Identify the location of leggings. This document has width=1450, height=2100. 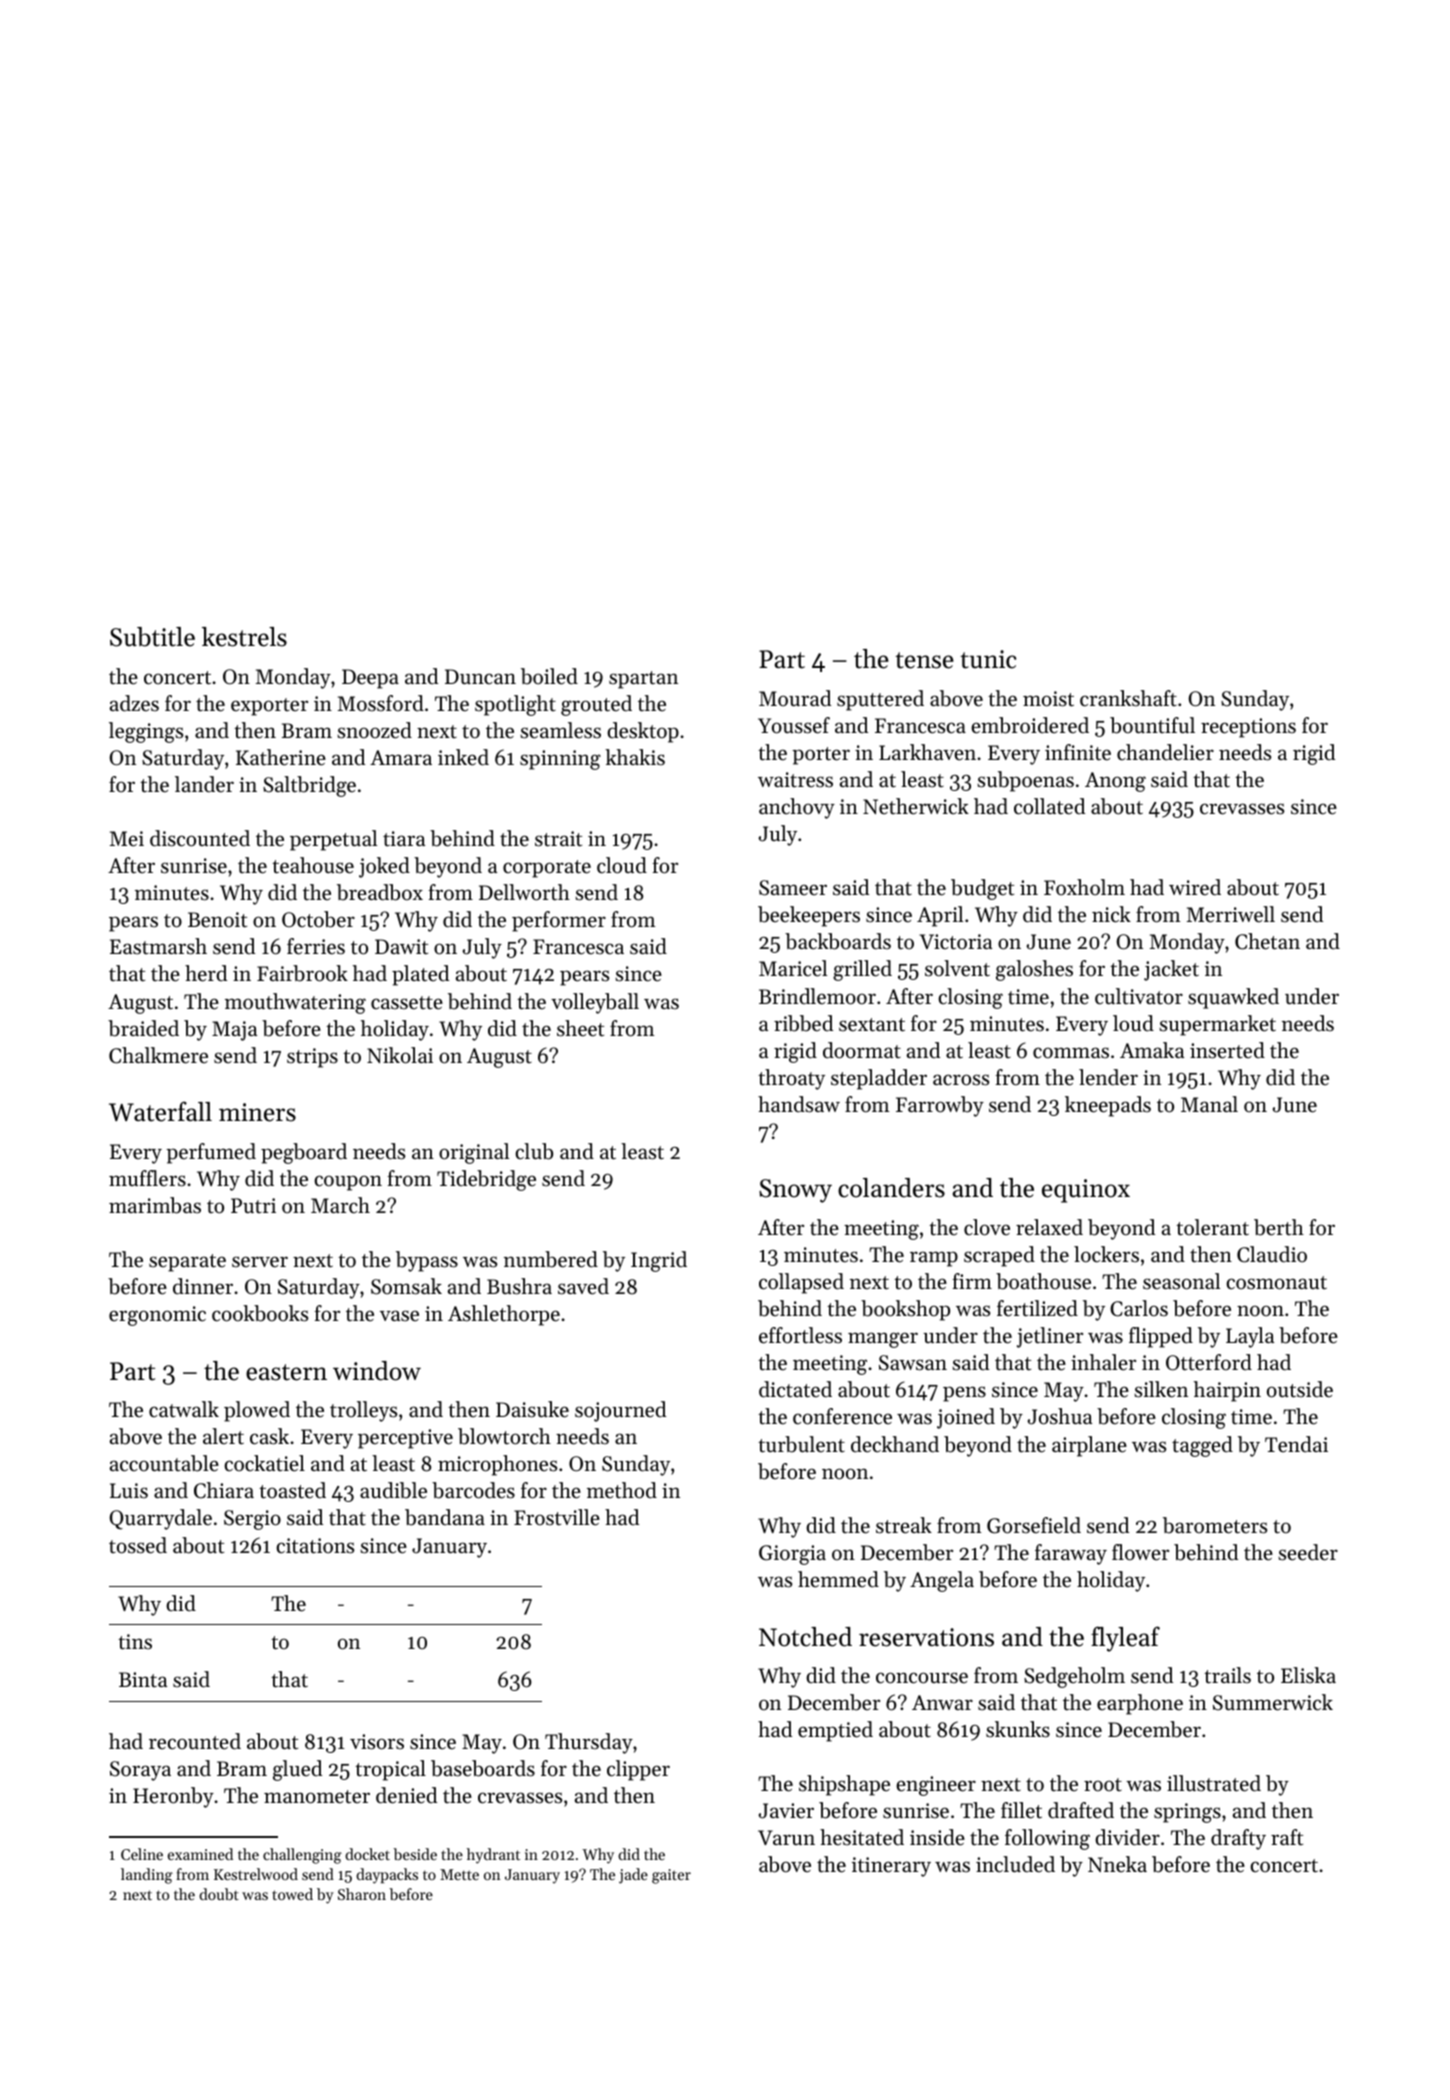
(146, 732).
